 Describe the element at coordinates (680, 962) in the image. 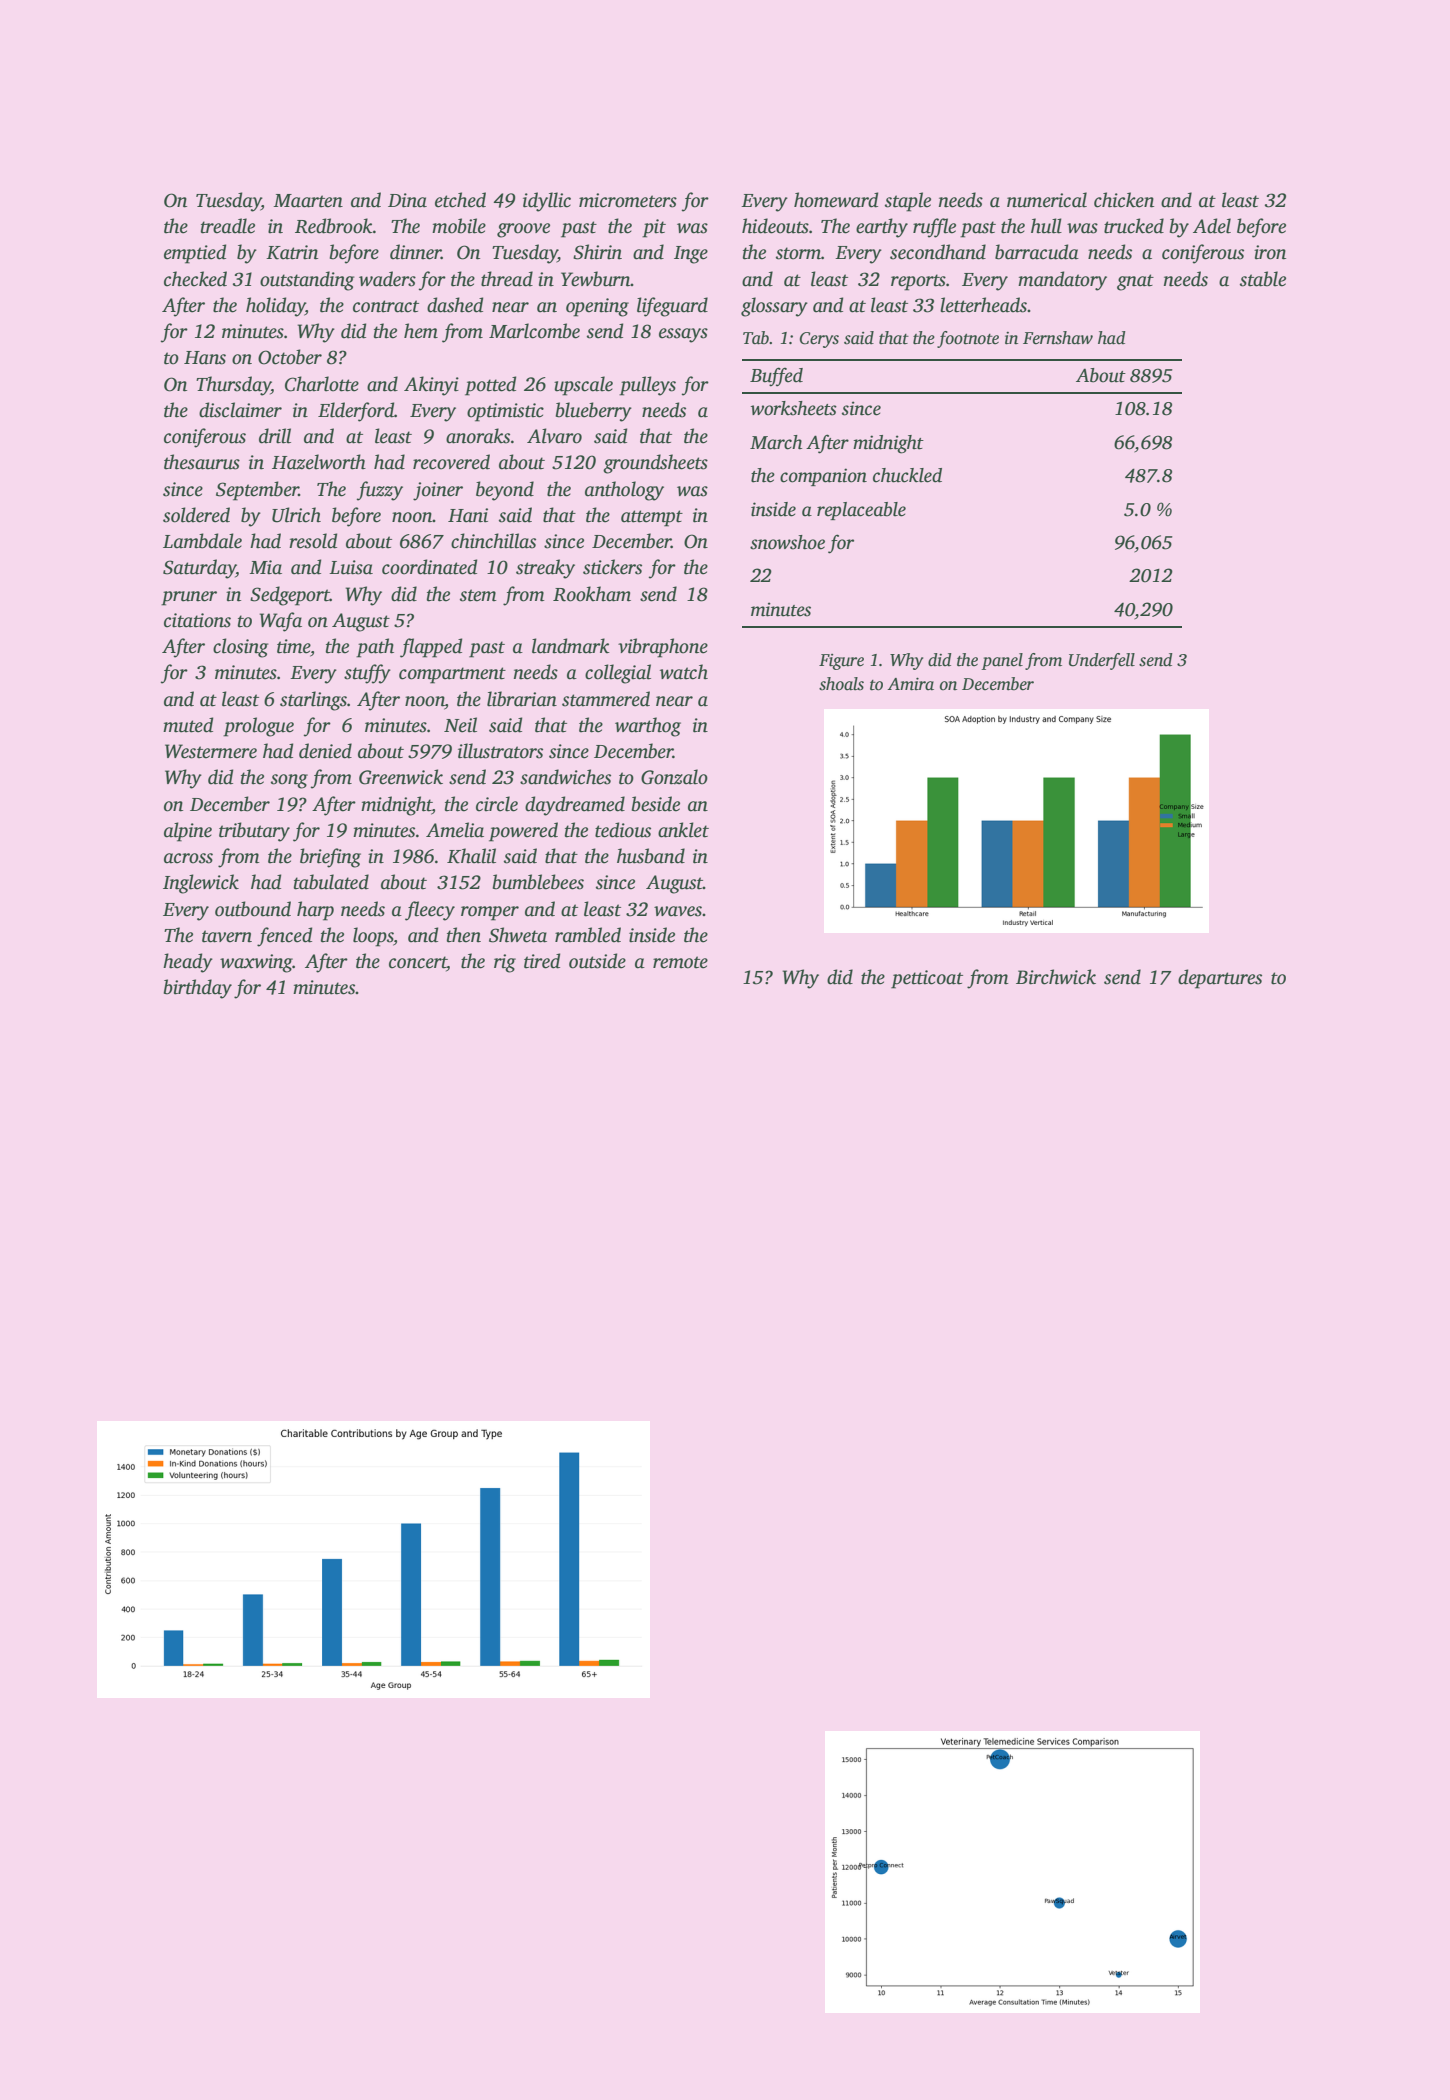

I see `remote` at that location.
